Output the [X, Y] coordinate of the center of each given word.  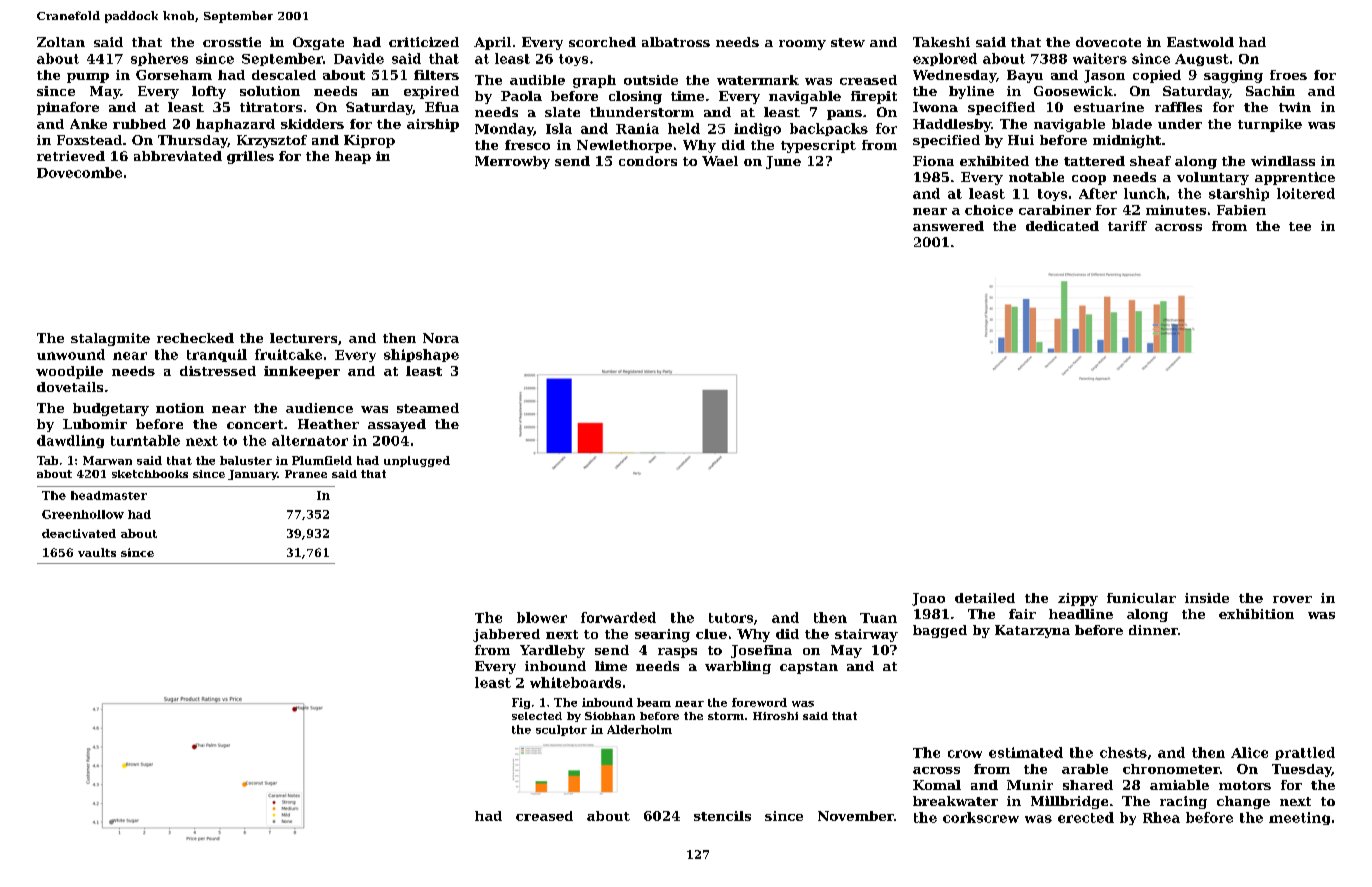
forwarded [618, 617]
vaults [97, 552]
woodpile [69, 372]
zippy [1078, 599]
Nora [441, 338]
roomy [802, 45]
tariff [1127, 226]
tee [1300, 226]
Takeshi [941, 42]
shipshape [421, 355]
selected [537, 716]
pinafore [68, 108]
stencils [722, 816]
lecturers [303, 338]
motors [1245, 785]
